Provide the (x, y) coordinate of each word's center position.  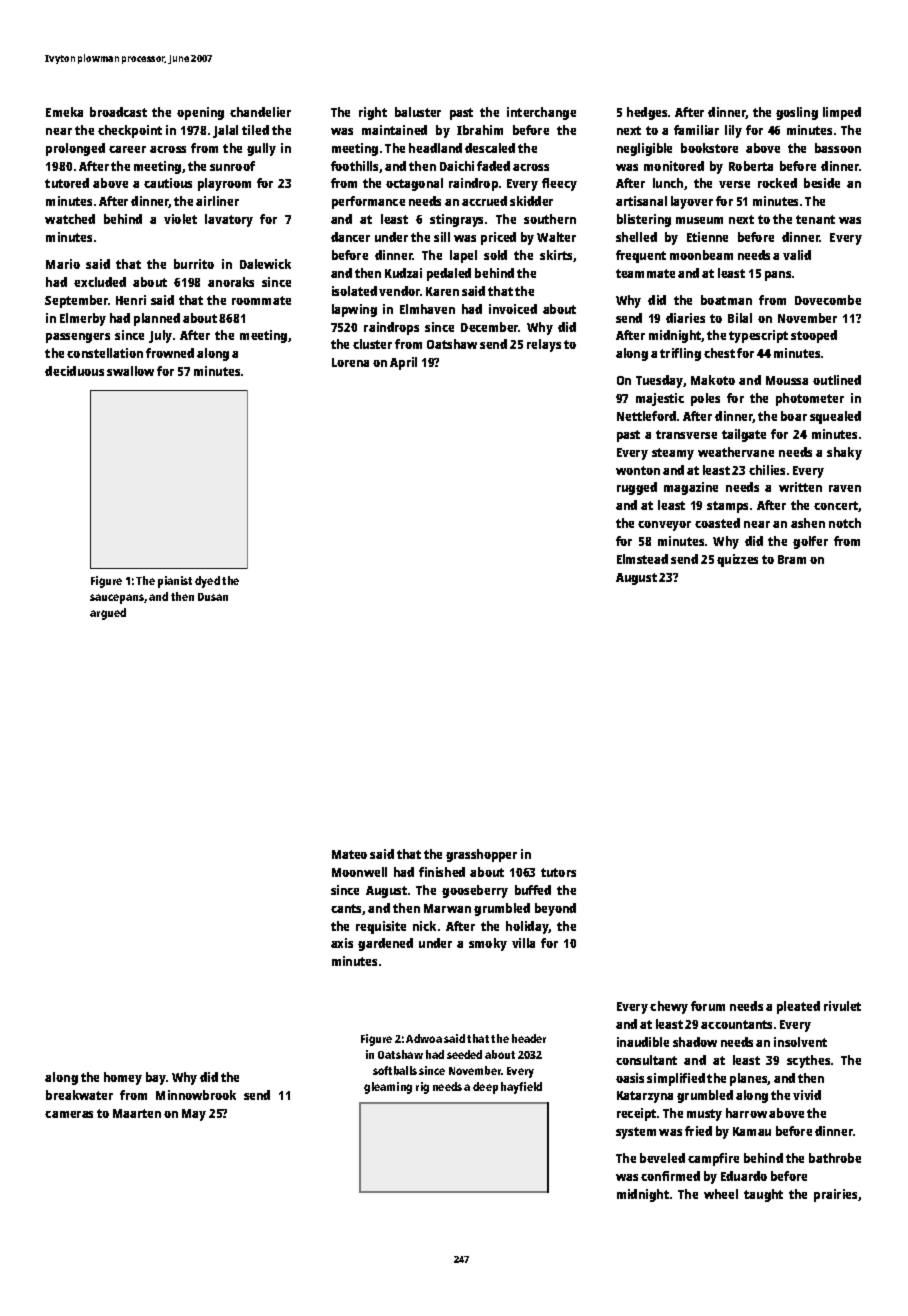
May (194, 1115)
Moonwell (359, 872)
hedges (647, 113)
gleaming (388, 1088)
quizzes (737, 560)
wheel (721, 1194)
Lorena (350, 362)
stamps (727, 507)
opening (200, 113)
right (373, 113)
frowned (170, 353)
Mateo (349, 854)
